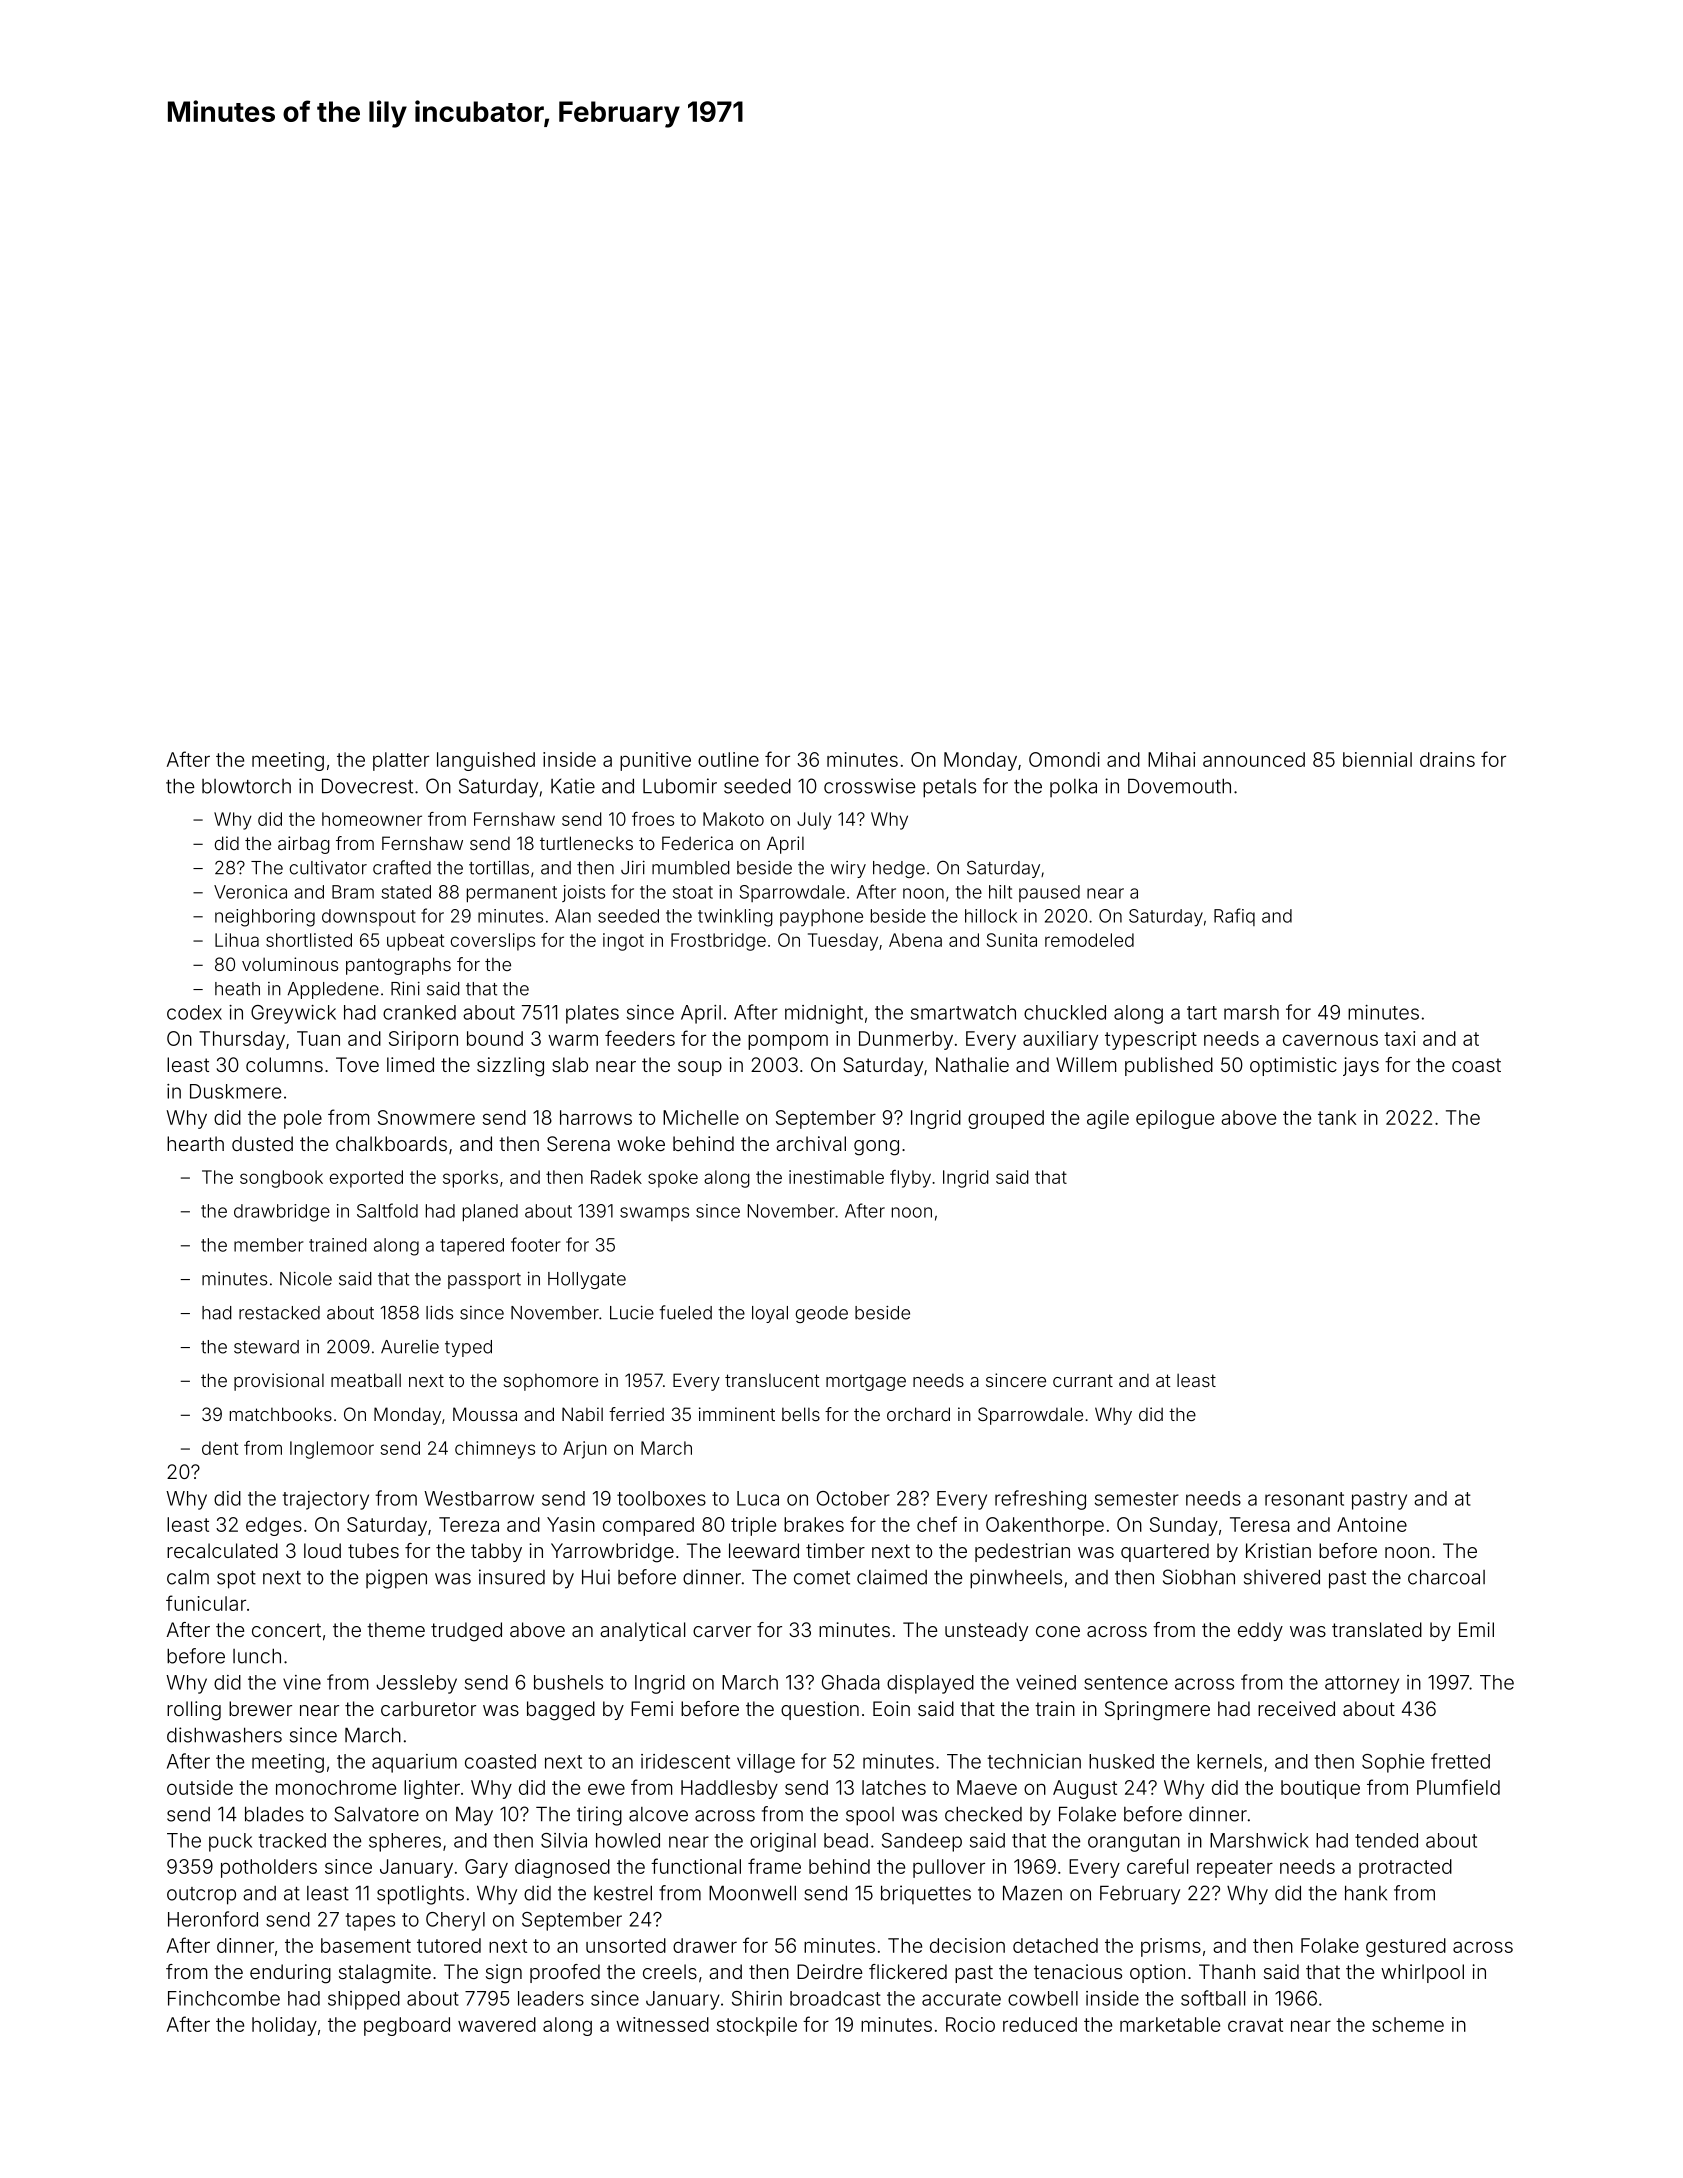  Describe the element at coordinates (1447, 759) in the screenshot. I see `drains` at that location.
